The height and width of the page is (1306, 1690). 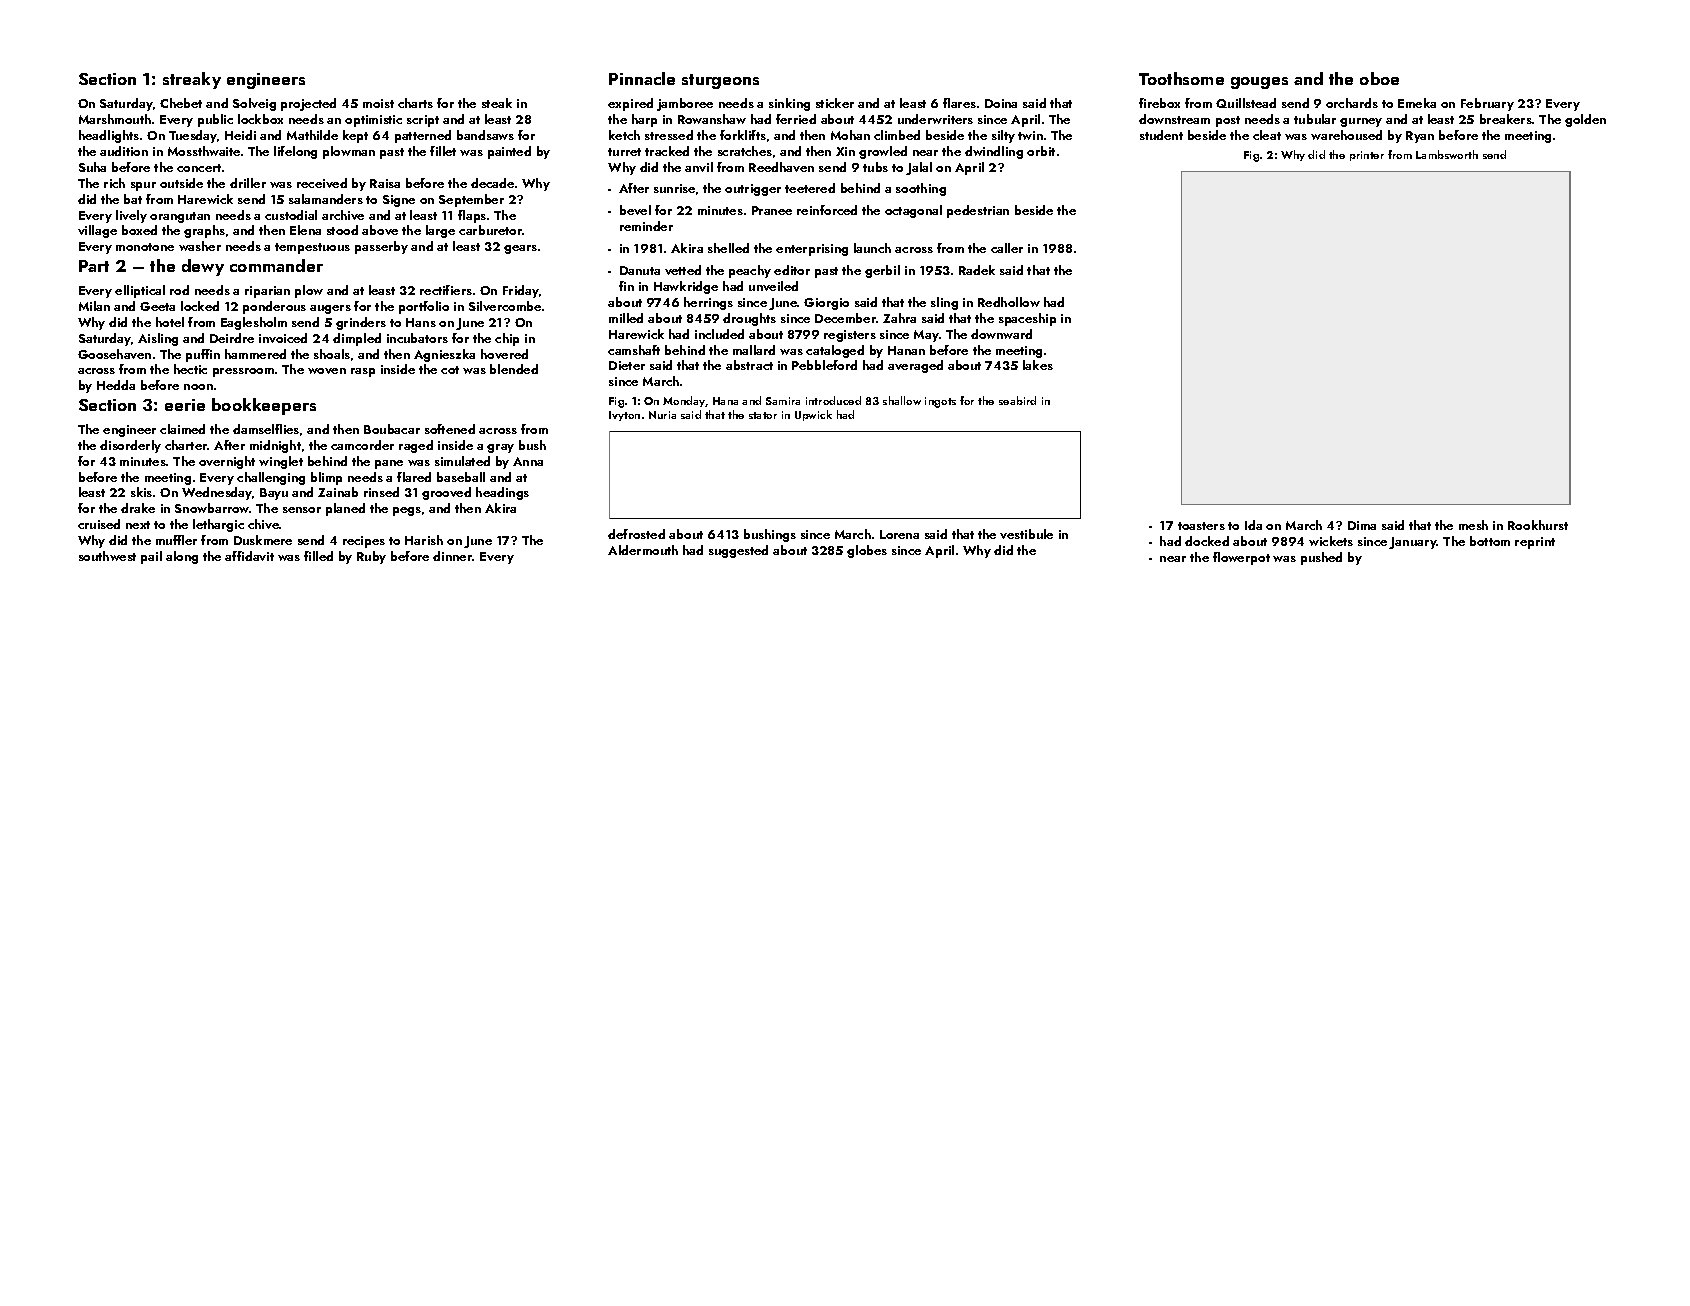 I want to click on sturgeons, so click(x=720, y=81).
